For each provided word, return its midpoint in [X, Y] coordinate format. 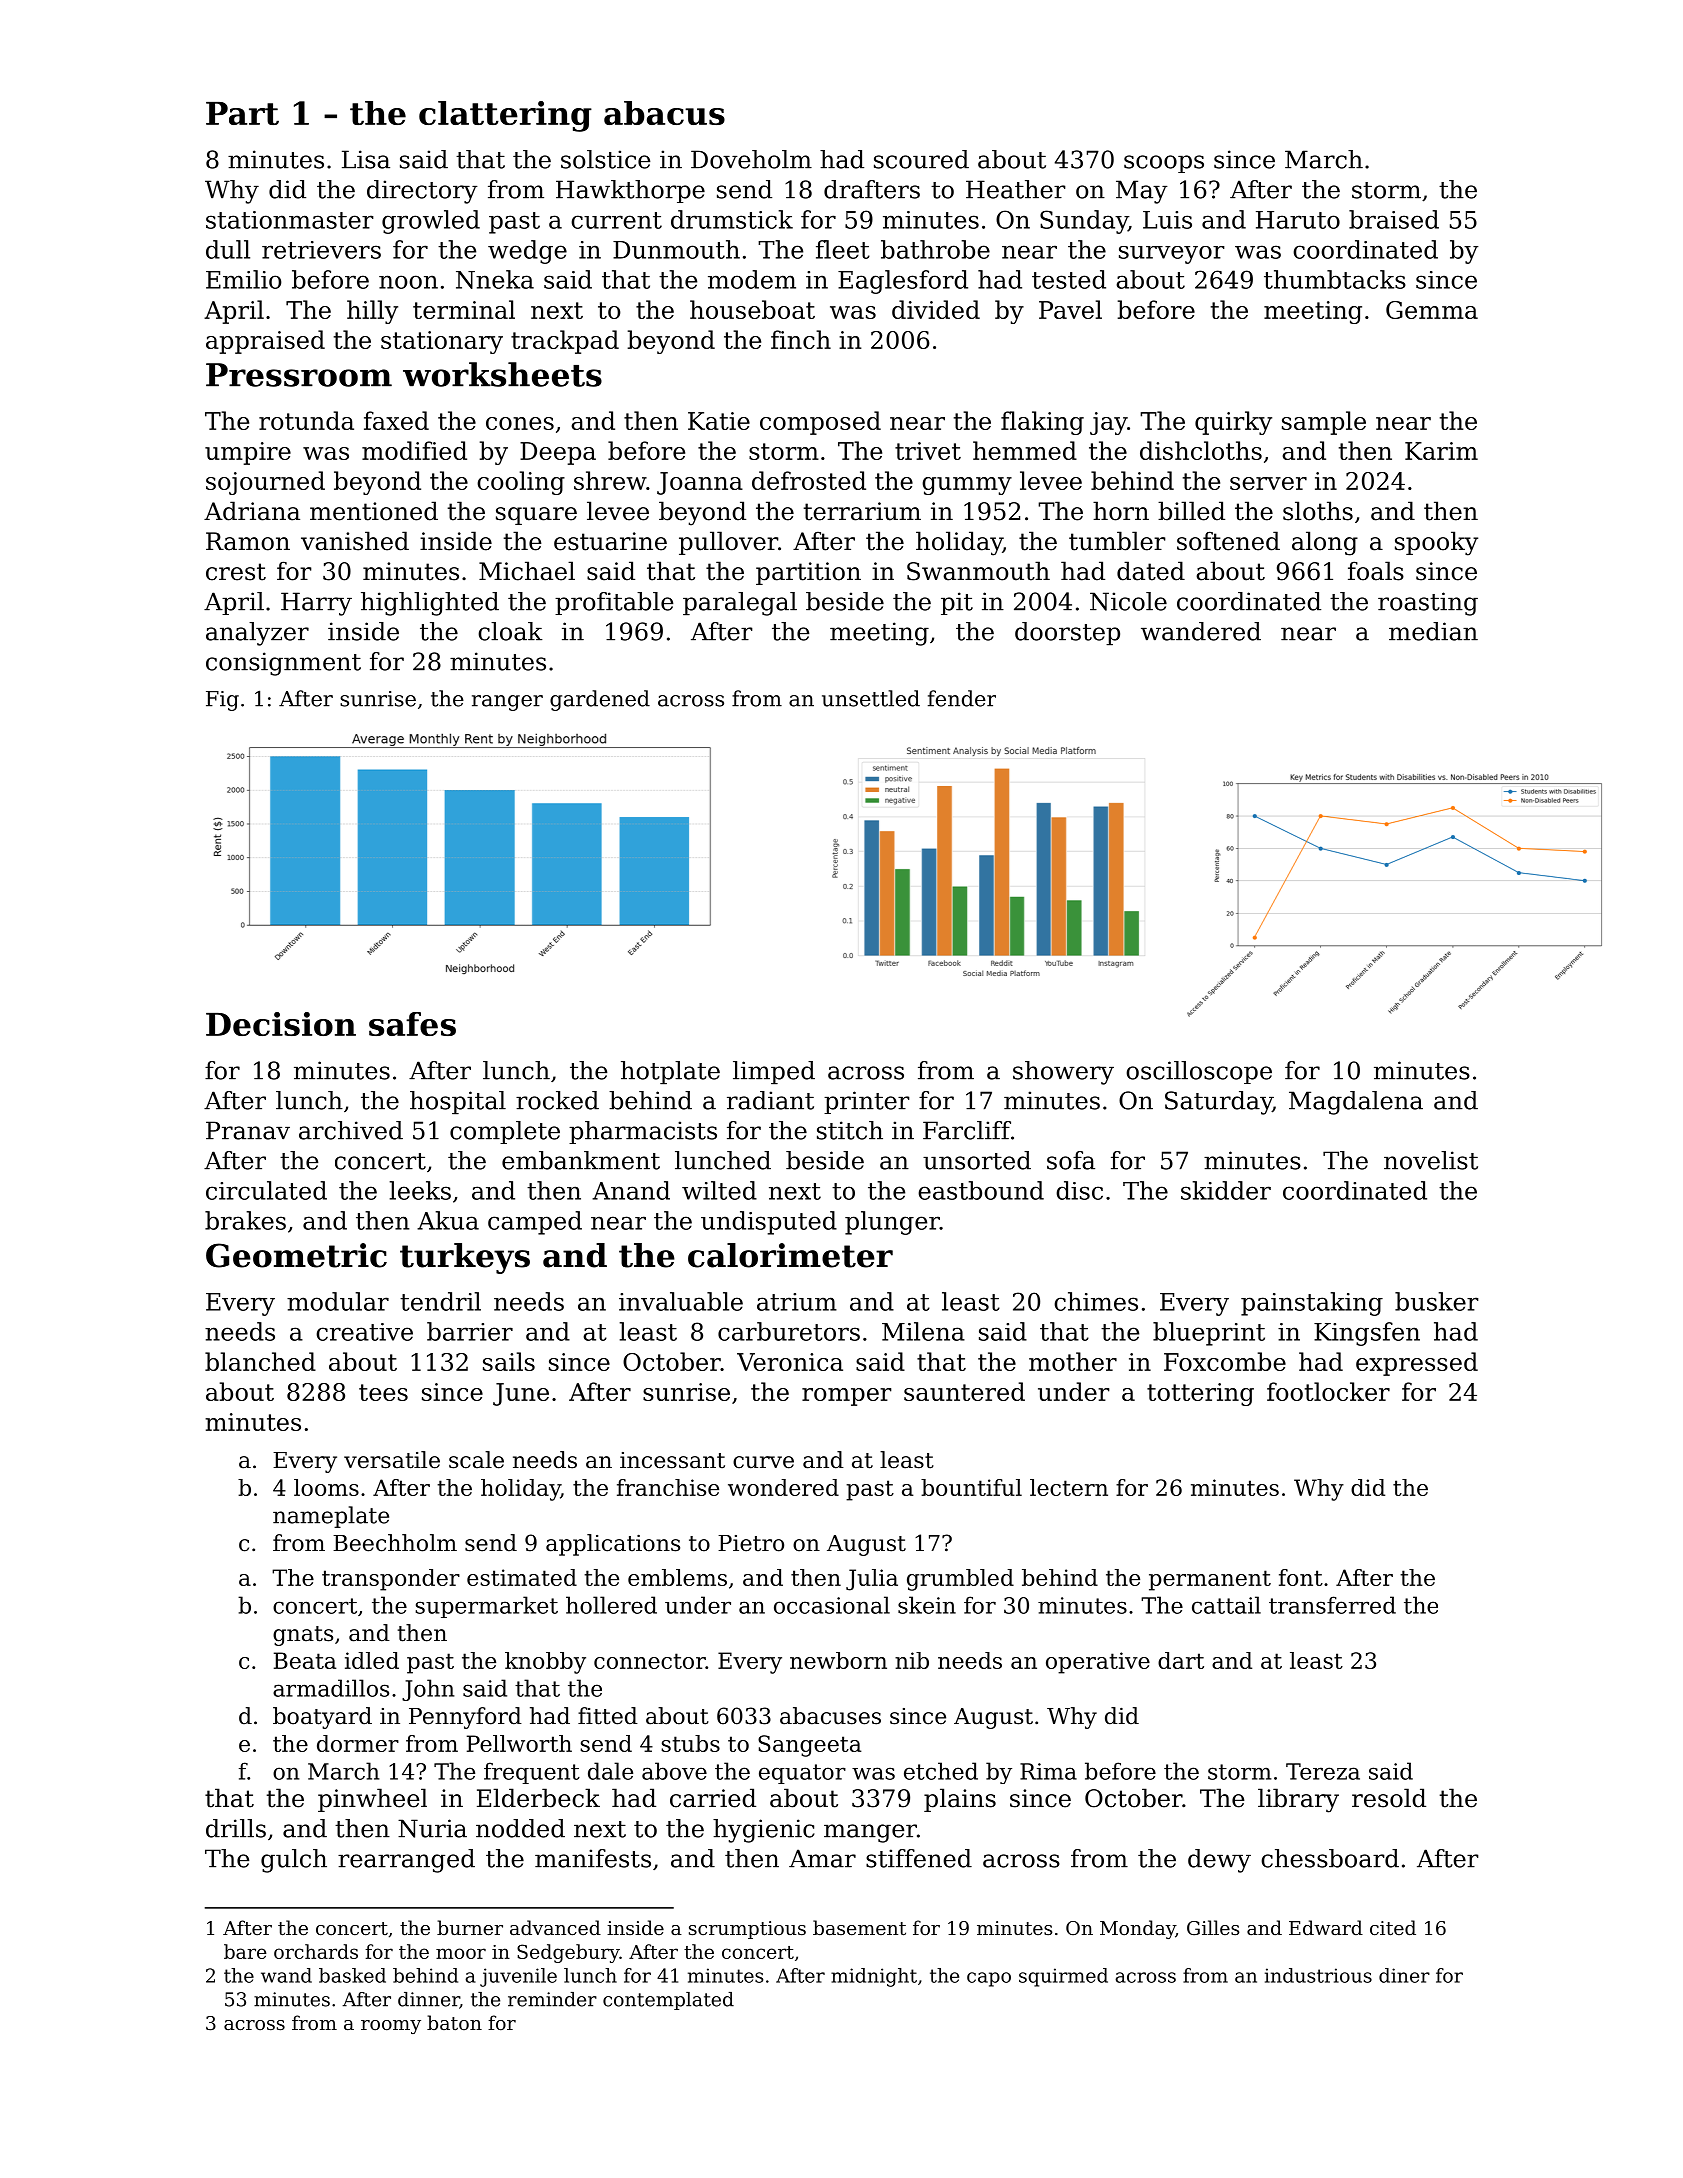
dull [228, 249]
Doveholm [751, 159]
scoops [1164, 164]
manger [870, 1833]
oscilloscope [1199, 1072]
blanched [260, 1361]
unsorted [977, 1160]
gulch [294, 1861]
